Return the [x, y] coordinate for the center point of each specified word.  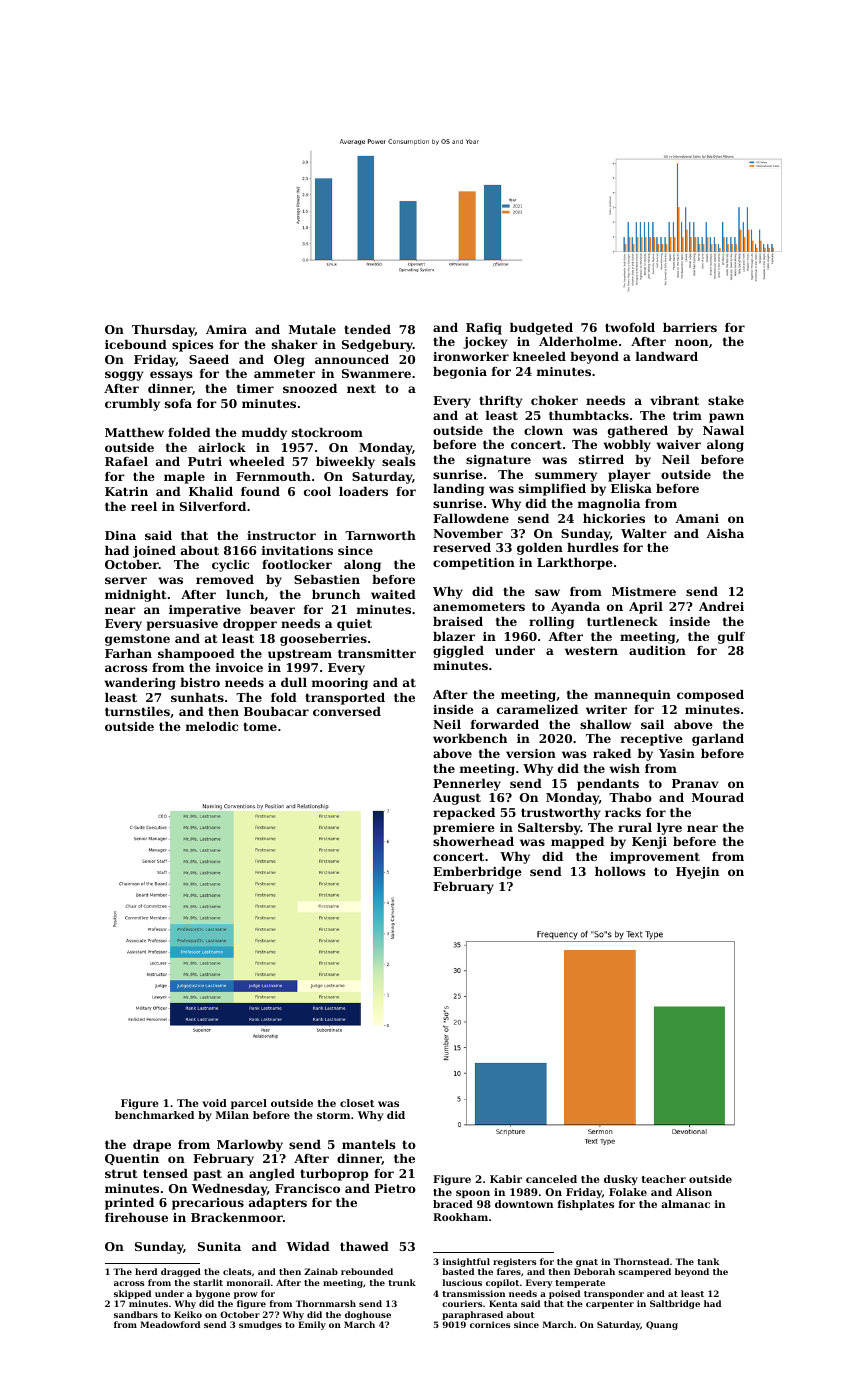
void [214, 1103]
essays [171, 376]
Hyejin [697, 873]
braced [453, 1204]
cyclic [230, 566]
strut [121, 1173]
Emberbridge [477, 873]
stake [726, 400]
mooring [340, 684]
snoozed [310, 388]
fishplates [586, 1205]
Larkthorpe [575, 564]
